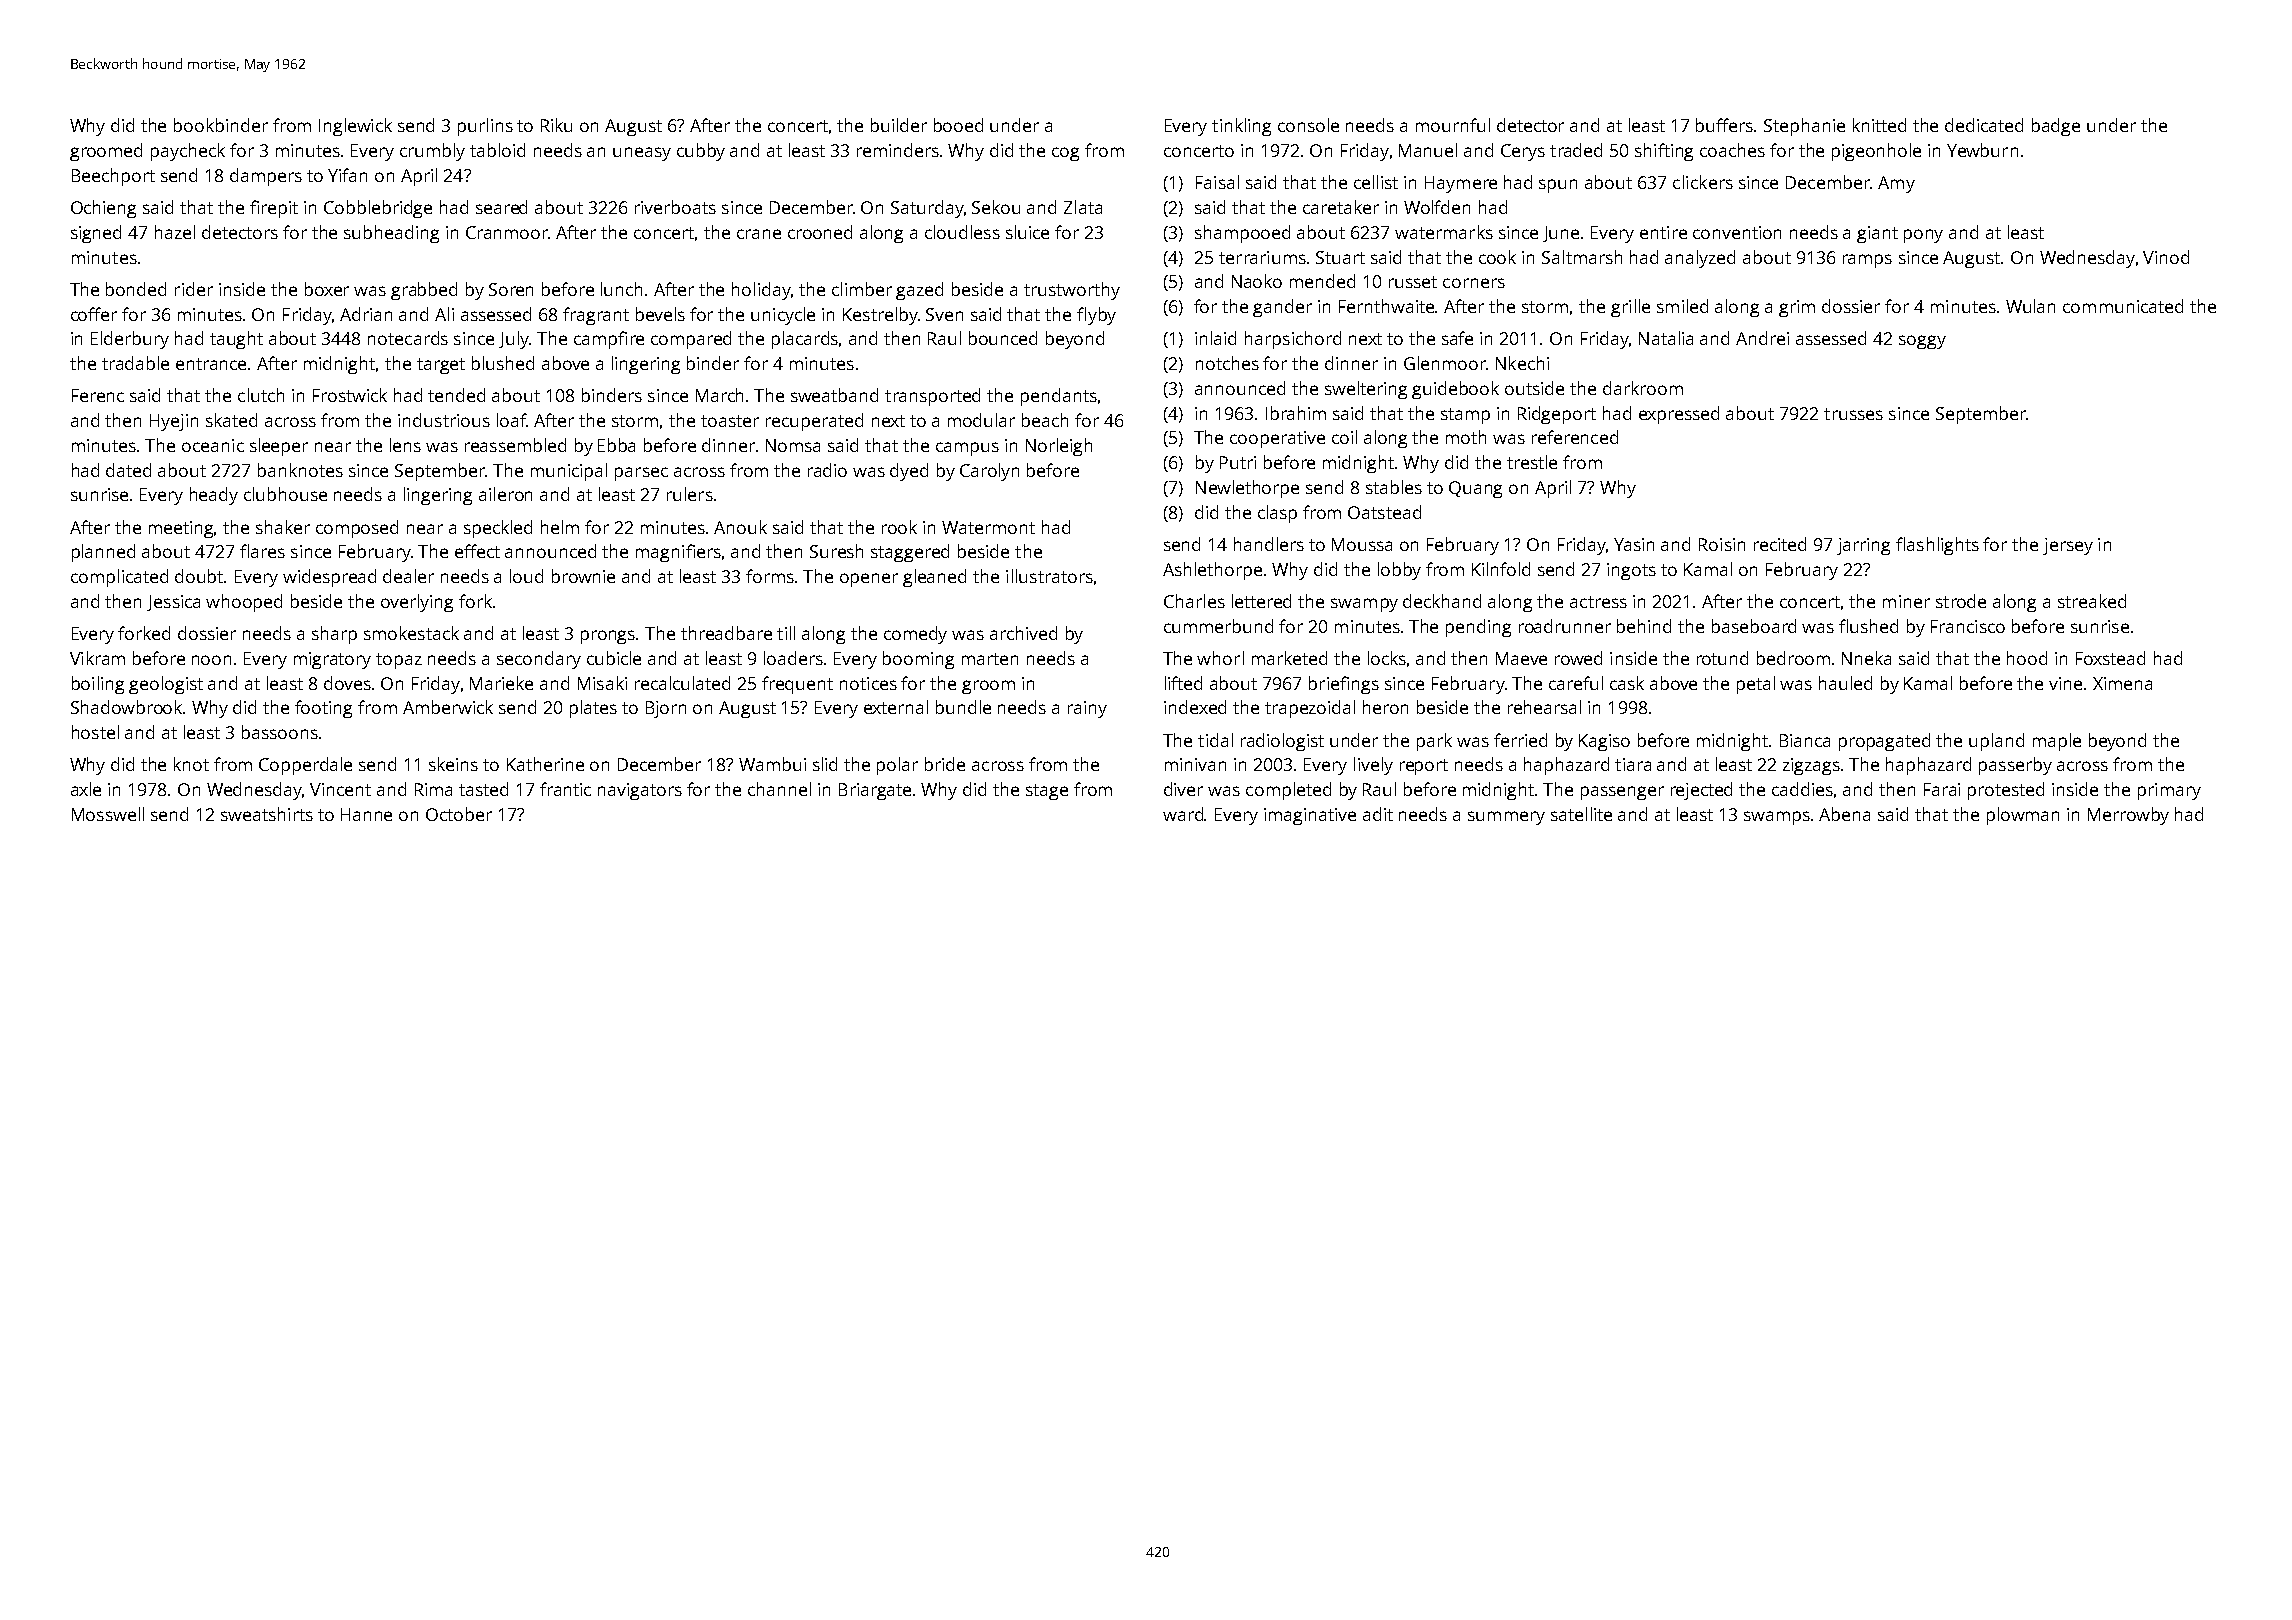 The height and width of the screenshot is (1620, 2292). Describe the element at coordinates (194, 289) in the screenshot. I see `rider` at that location.
